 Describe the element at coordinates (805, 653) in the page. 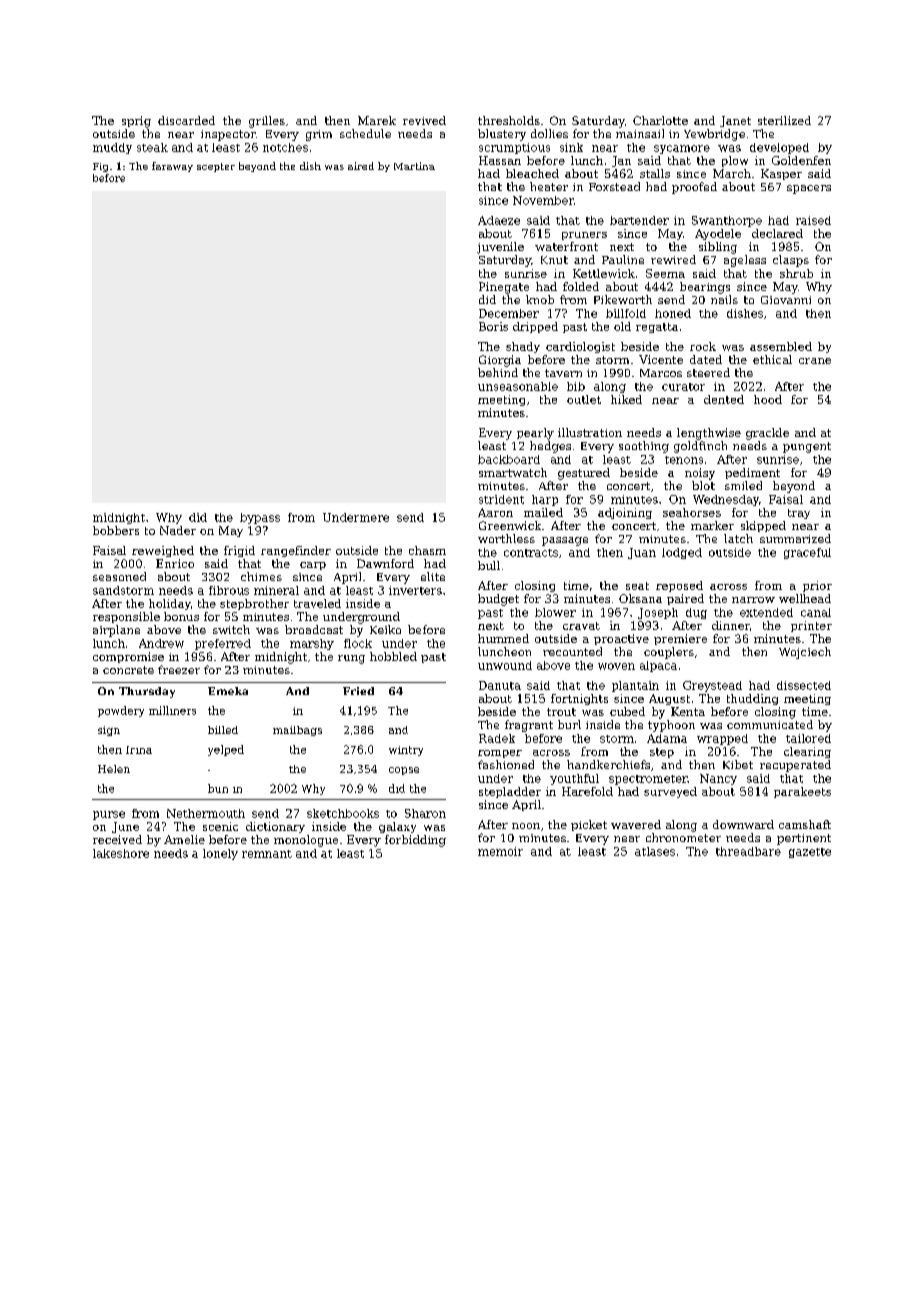

I see `Wojciech` at that location.
